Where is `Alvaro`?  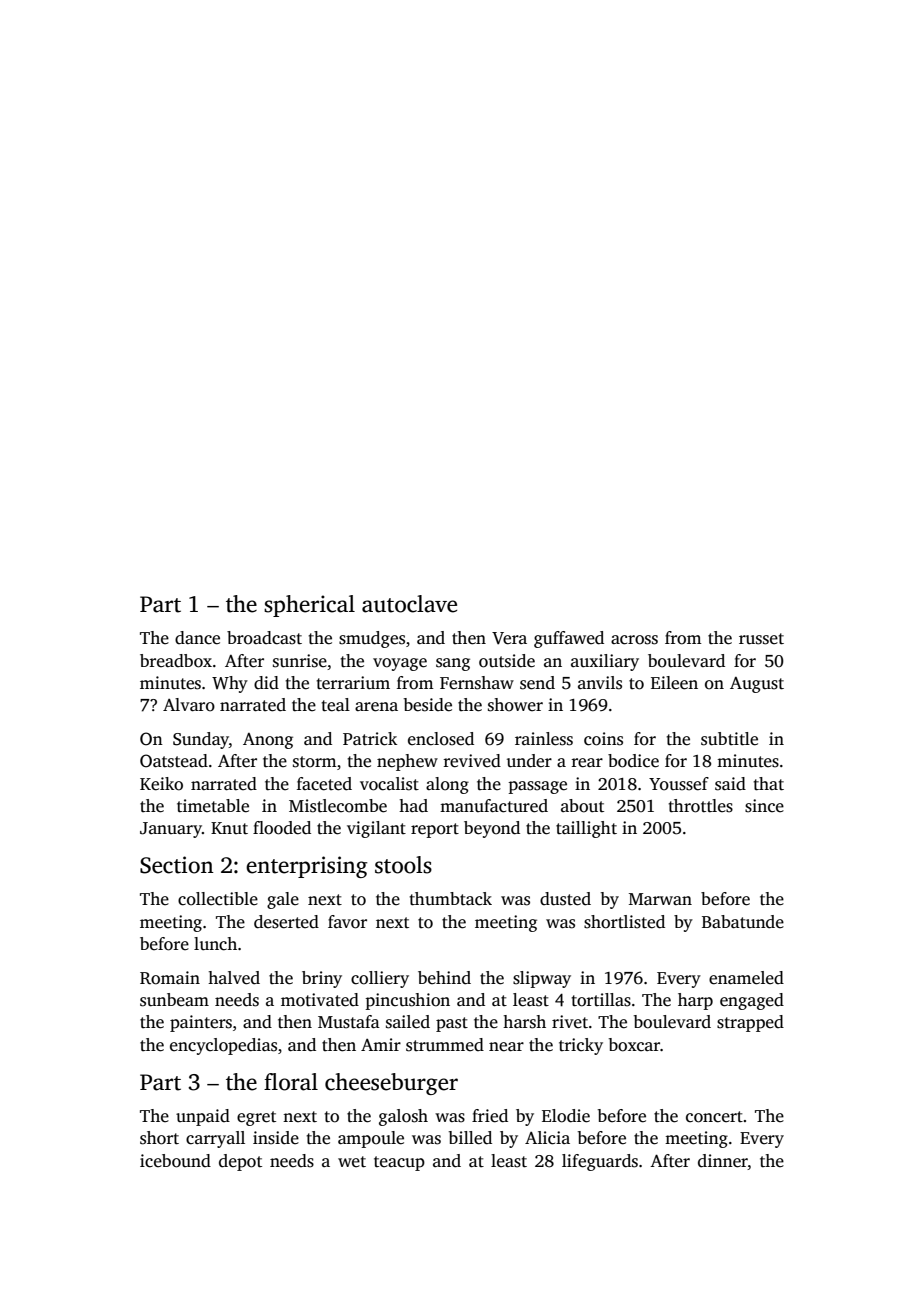
Alvaro is located at coordinates (189, 705).
